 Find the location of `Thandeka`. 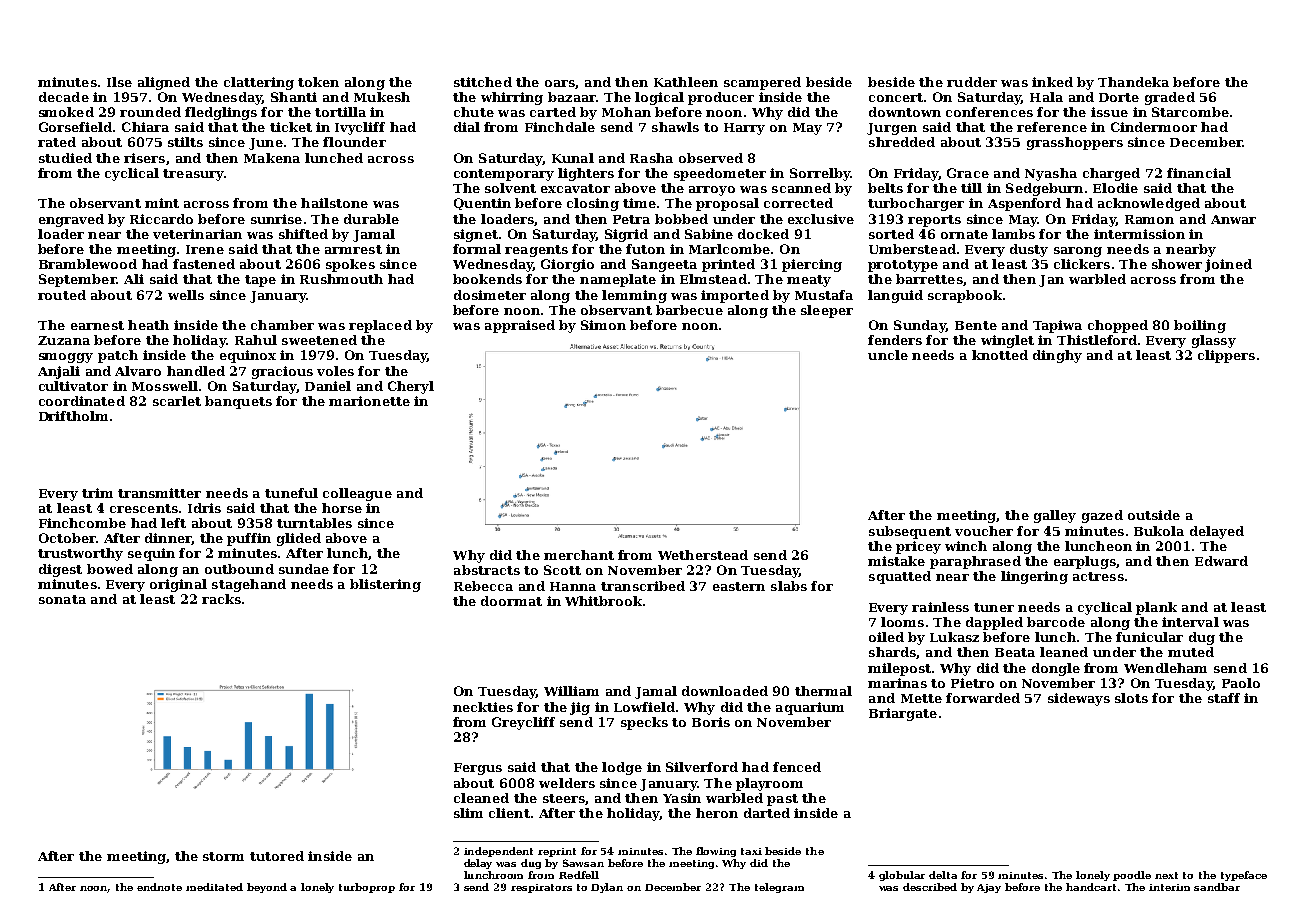

Thandeka is located at coordinates (1133, 82).
